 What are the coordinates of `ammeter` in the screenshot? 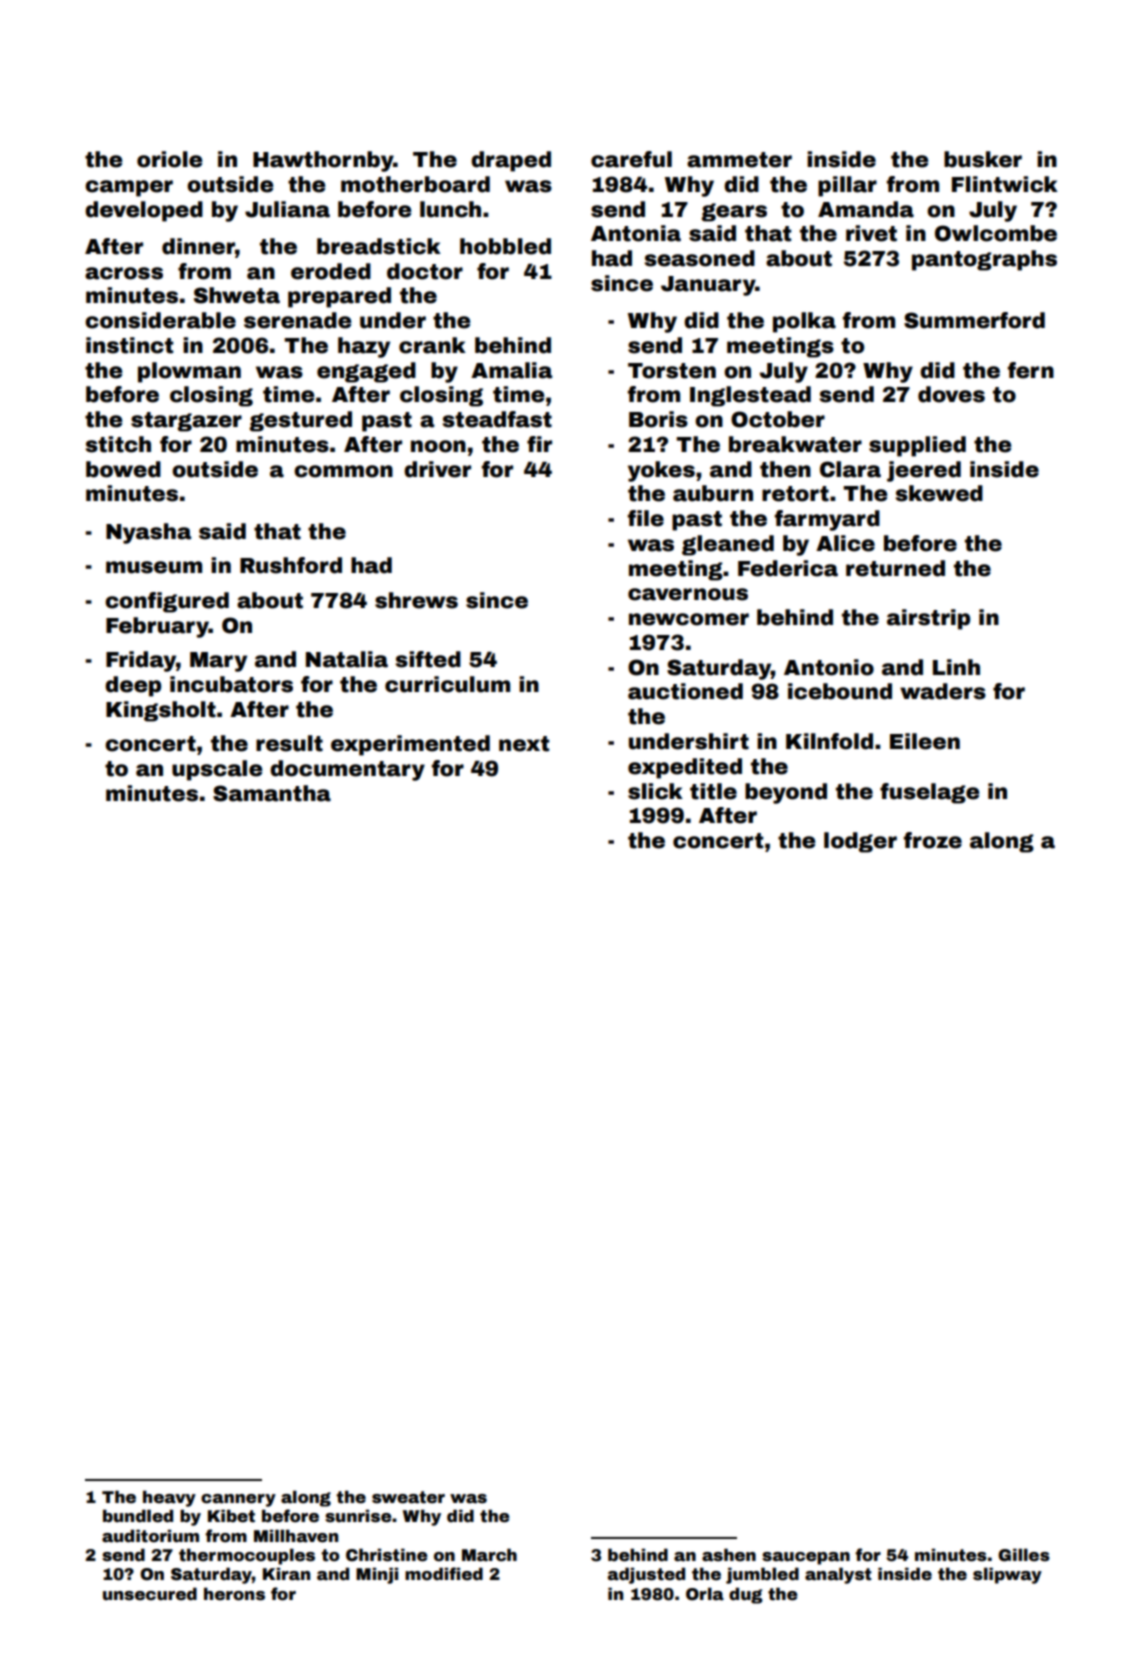 It's located at (739, 160).
